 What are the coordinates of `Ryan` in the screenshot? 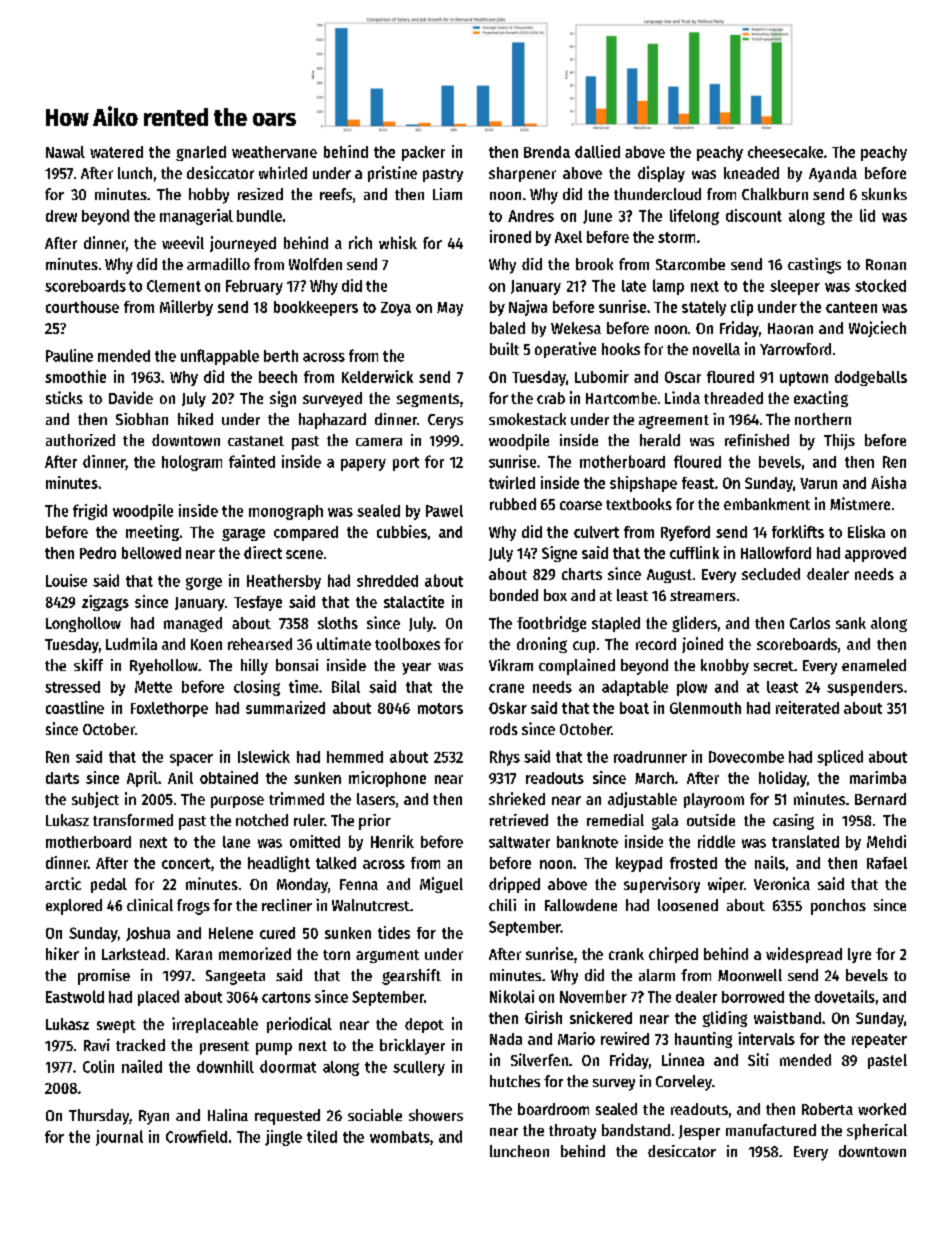 It's located at (154, 1117).
